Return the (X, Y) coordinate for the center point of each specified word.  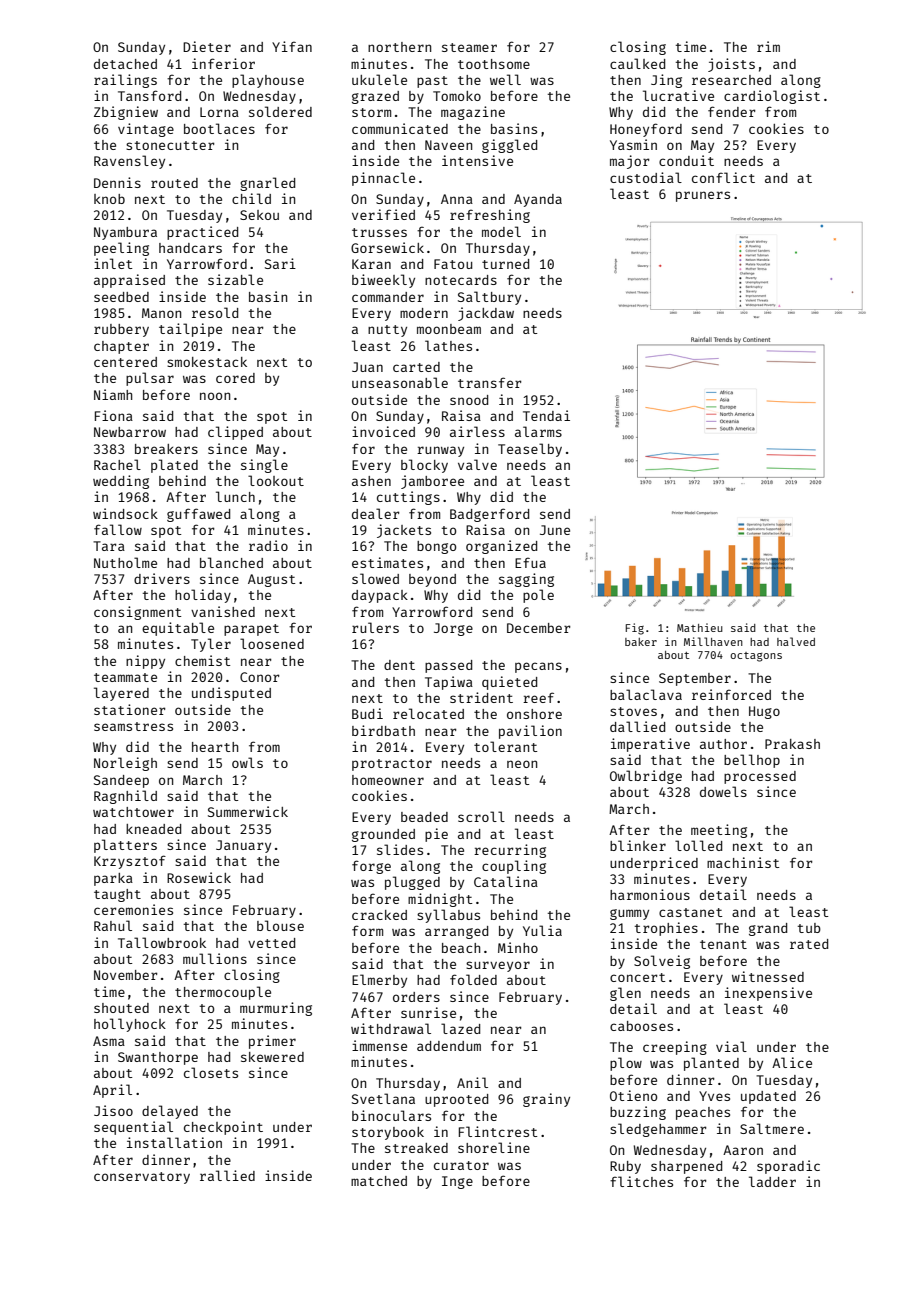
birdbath (383, 730)
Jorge (453, 629)
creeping (675, 1048)
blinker (638, 845)
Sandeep (121, 781)
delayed (170, 1112)
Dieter (207, 46)
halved (796, 641)
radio (268, 545)
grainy (546, 1100)
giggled (509, 146)
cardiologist (772, 97)
